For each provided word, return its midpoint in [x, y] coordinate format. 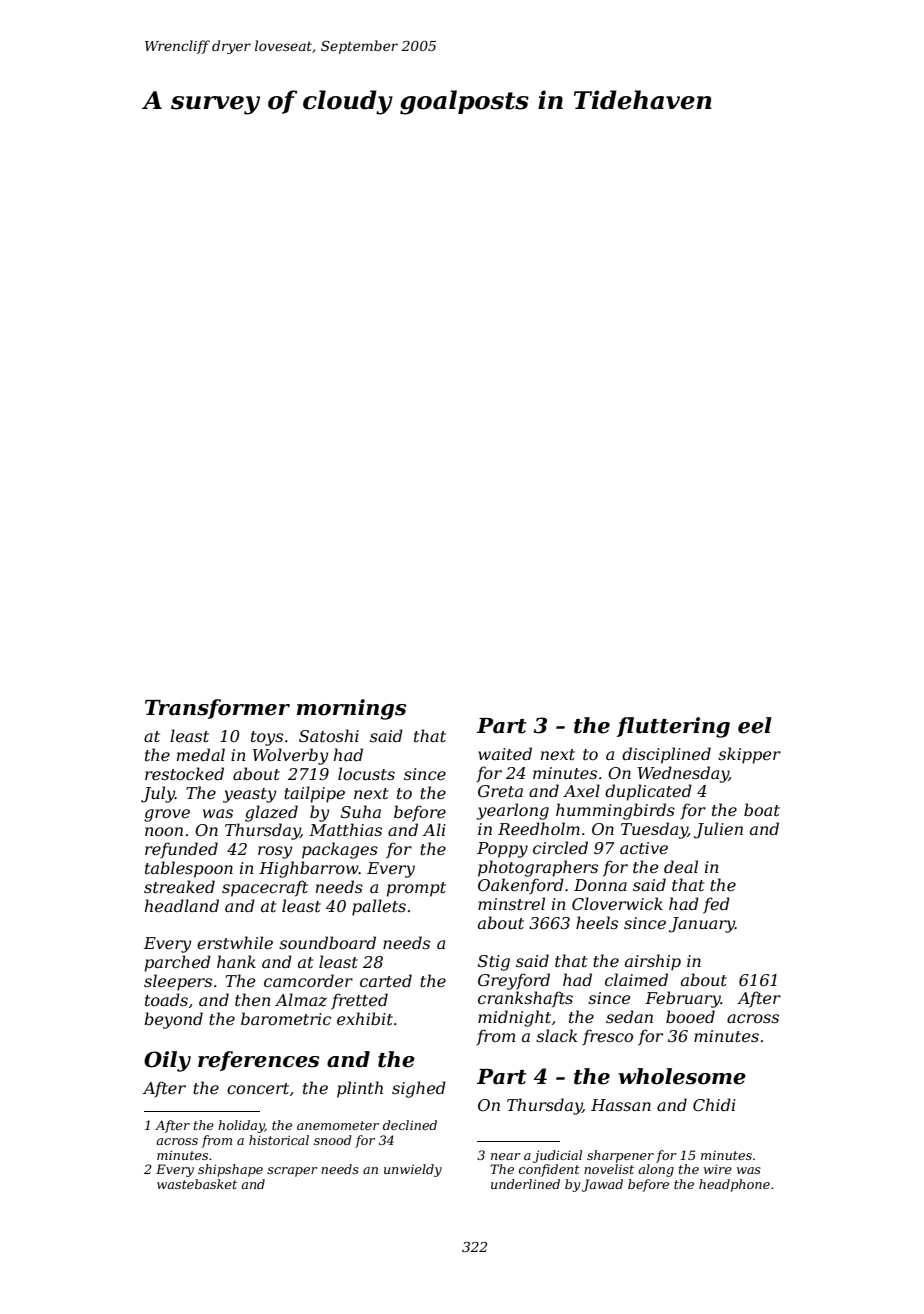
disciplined [666, 755]
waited [505, 753]
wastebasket [197, 1184]
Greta [500, 791]
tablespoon [189, 869]
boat [762, 809]
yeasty [250, 795]
